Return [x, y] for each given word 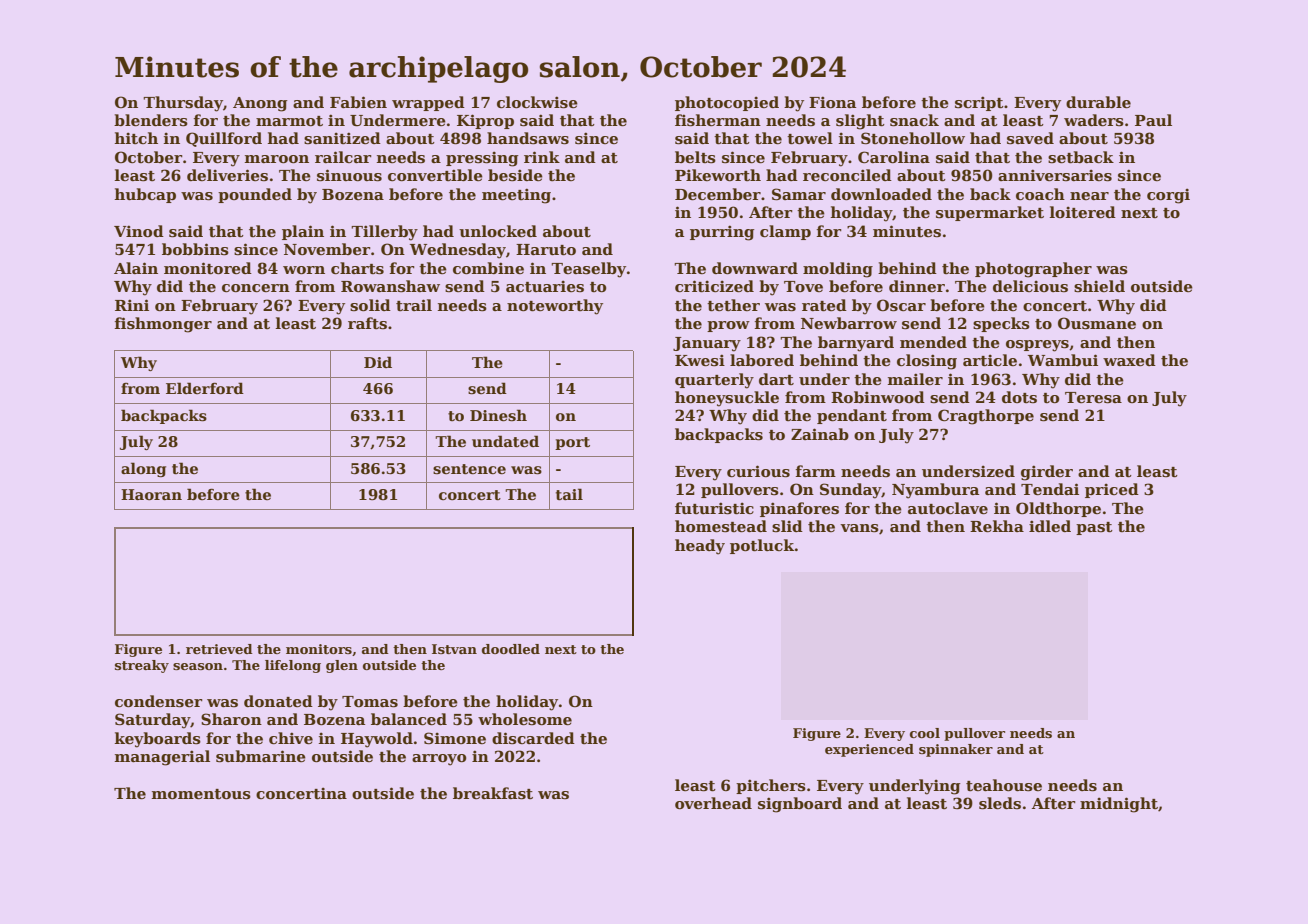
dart [776, 379]
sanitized [342, 138]
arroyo [439, 760]
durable [1098, 102]
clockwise [537, 102]
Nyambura [935, 491]
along [143, 469]
